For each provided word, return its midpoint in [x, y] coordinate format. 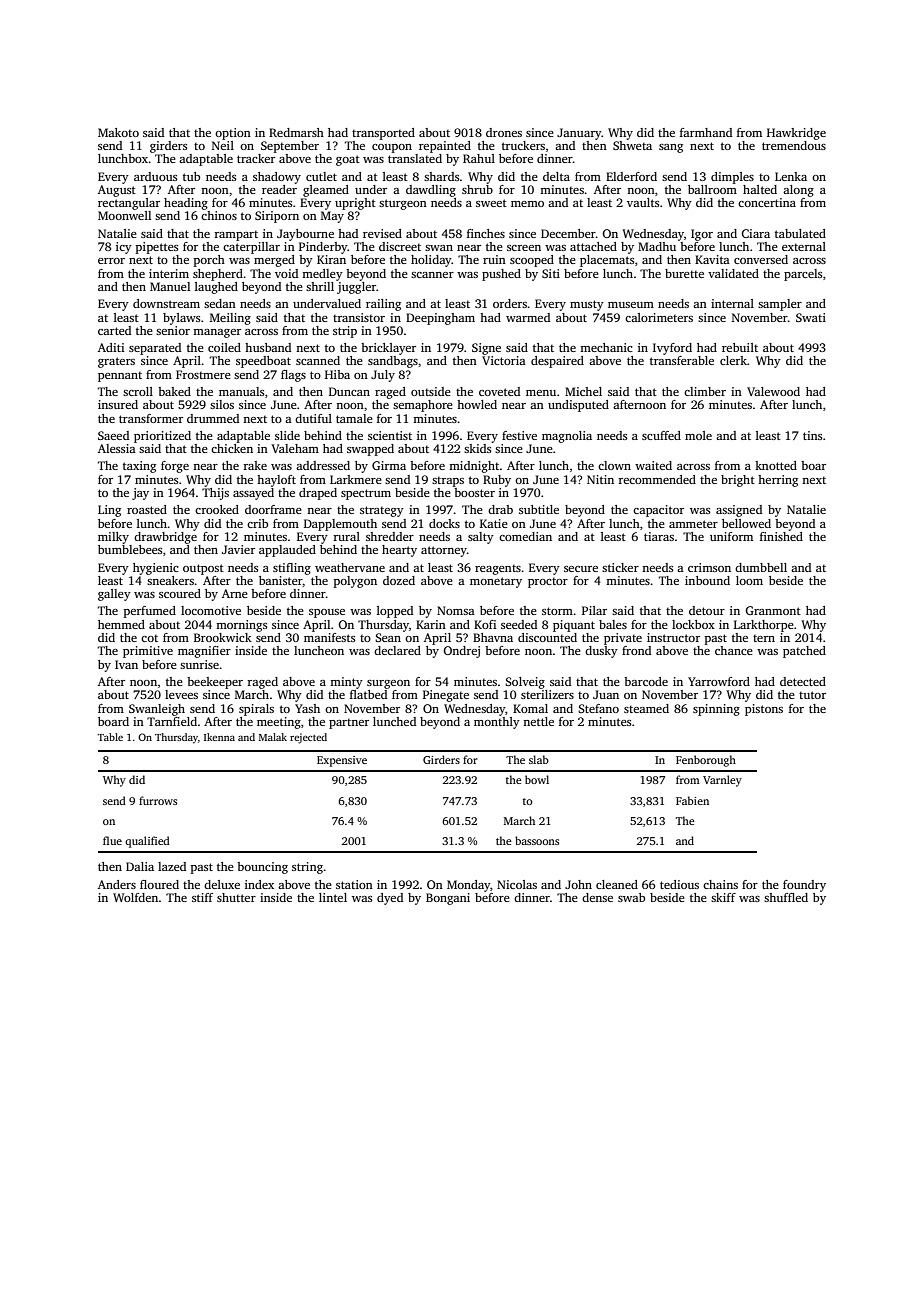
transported [383, 134]
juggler [356, 288]
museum [631, 305]
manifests [329, 637]
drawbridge [165, 538]
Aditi [111, 347]
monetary [496, 582]
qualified [147, 842]
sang [671, 148]
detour [707, 610]
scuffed [661, 435]
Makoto [118, 132]
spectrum [366, 494]
